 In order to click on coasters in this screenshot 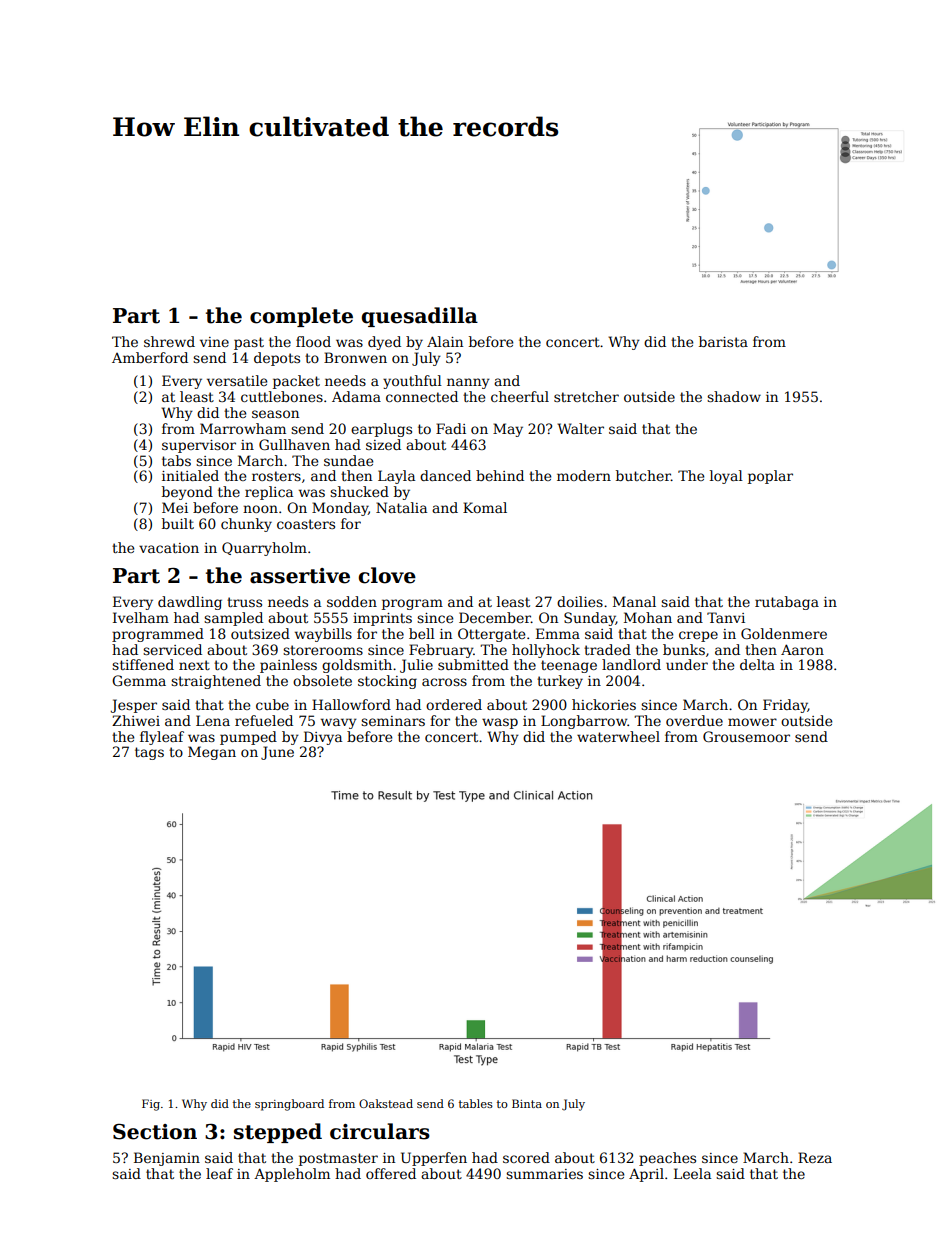, I will do `click(306, 524)`.
